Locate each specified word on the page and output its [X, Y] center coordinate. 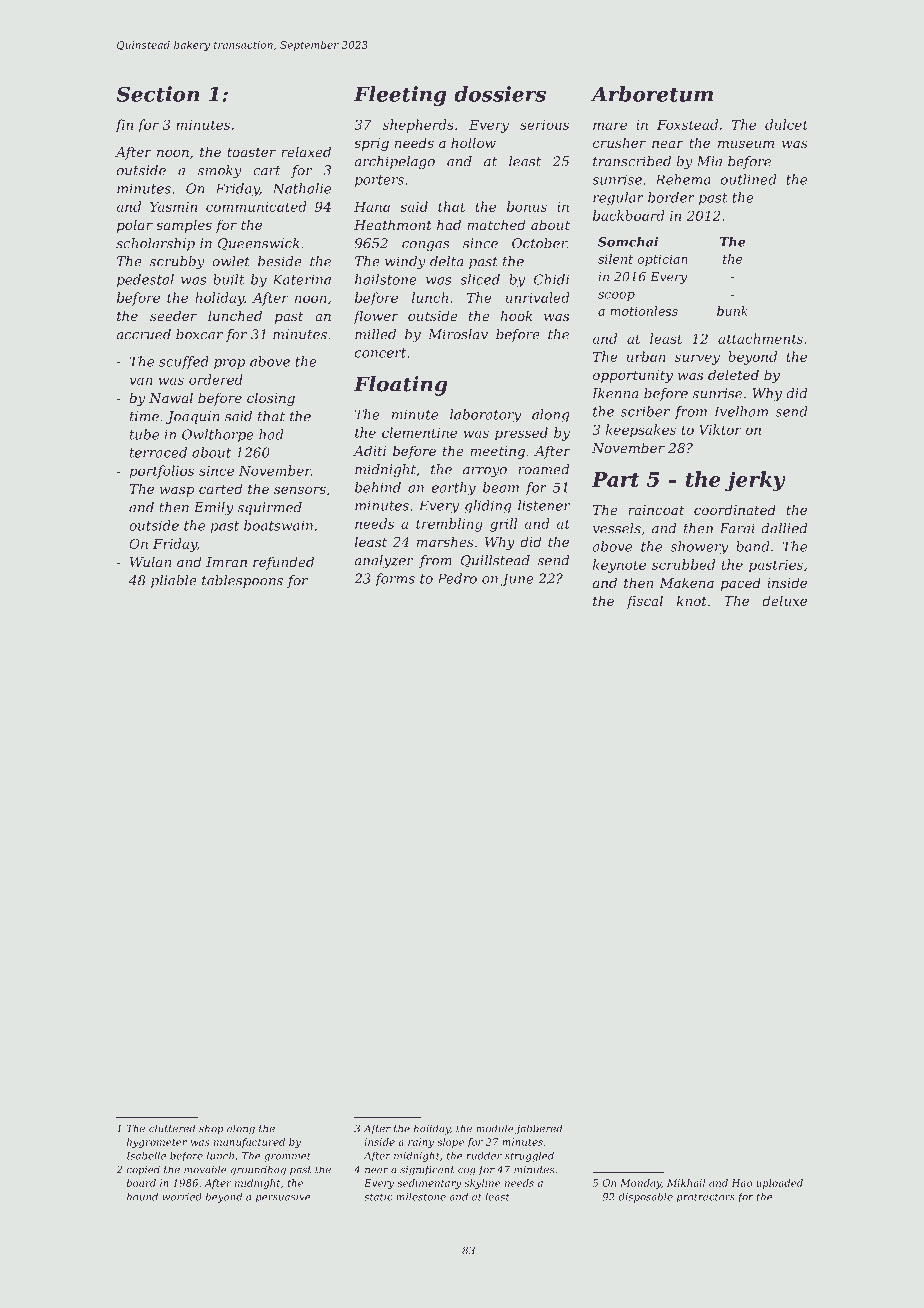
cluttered [172, 1128]
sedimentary [429, 1184]
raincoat [656, 510]
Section [157, 94]
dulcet [786, 124]
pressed [521, 434]
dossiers [500, 94]
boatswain [278, 525]
